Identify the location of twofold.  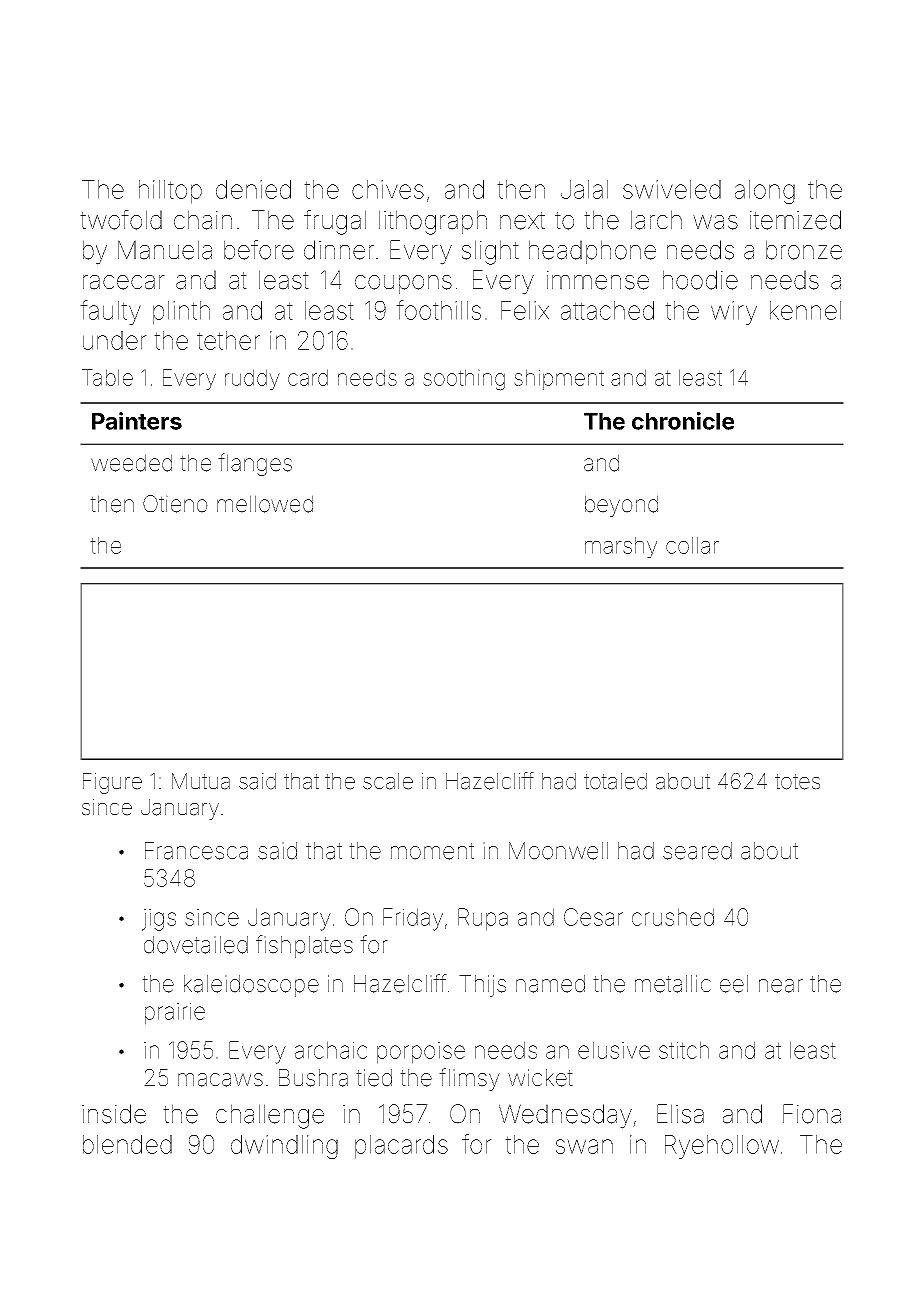
(121, 220).
